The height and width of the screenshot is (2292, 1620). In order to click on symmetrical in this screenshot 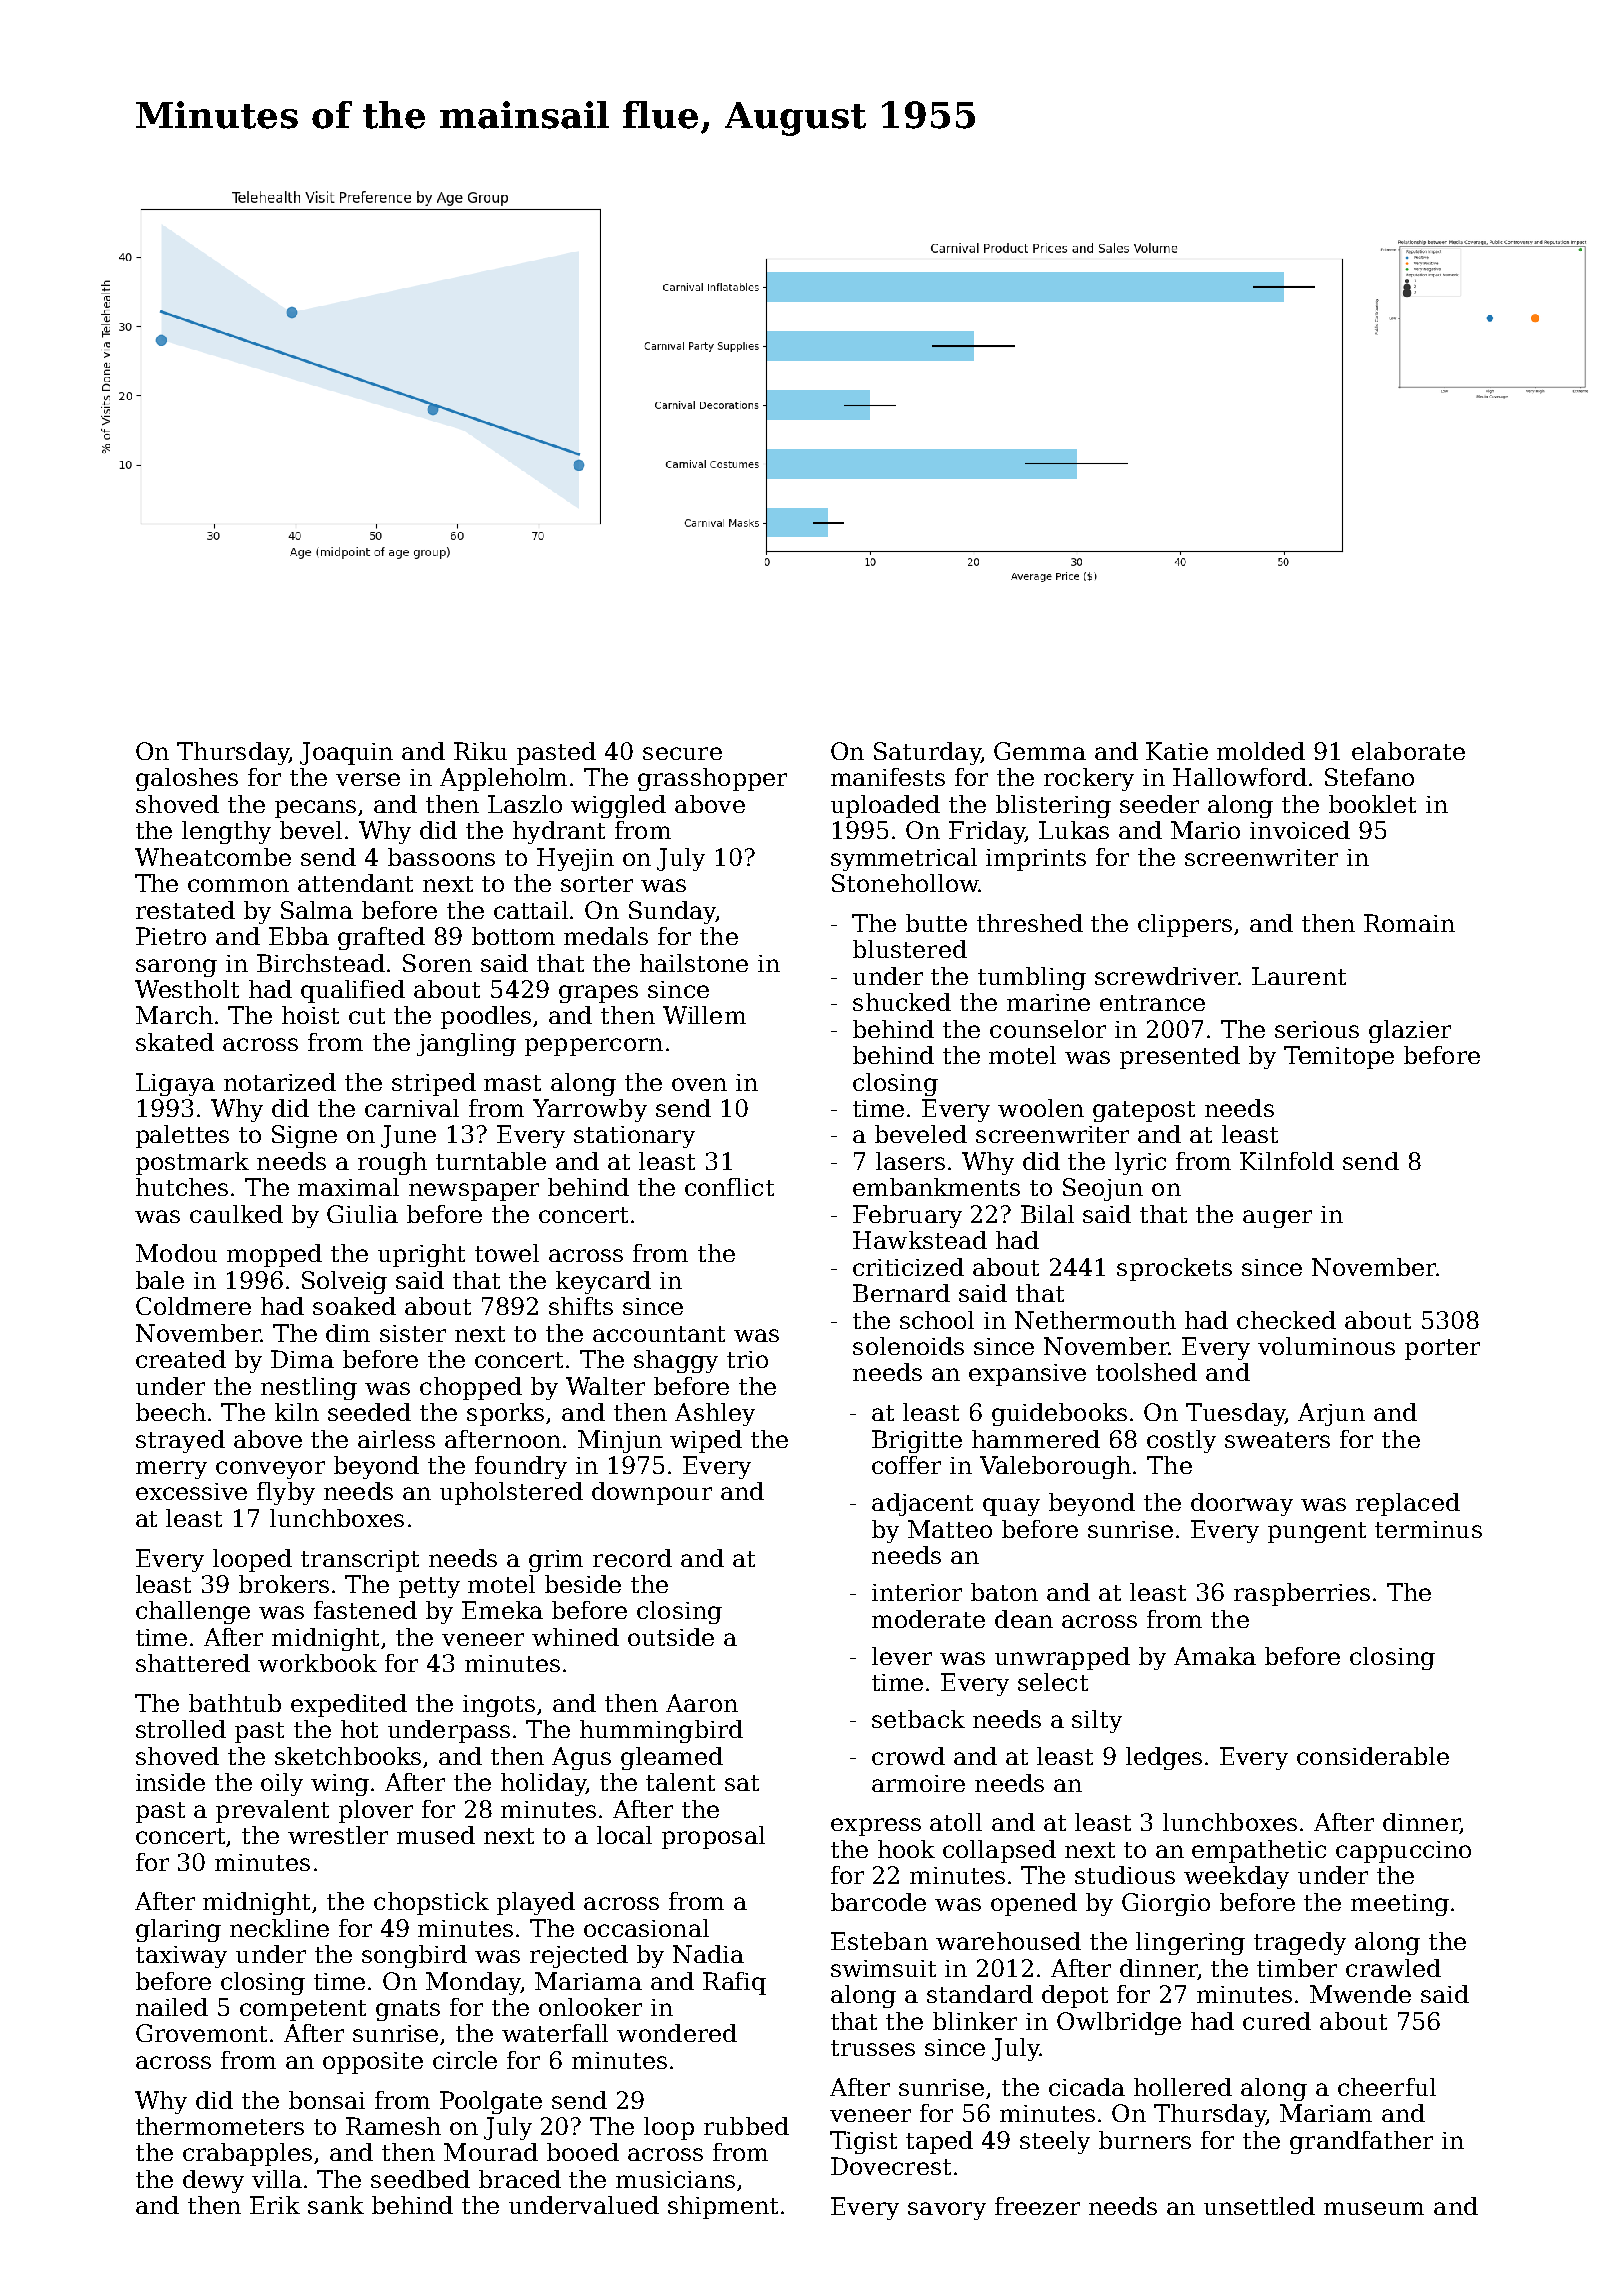, I will do `click(904, 859)`.
